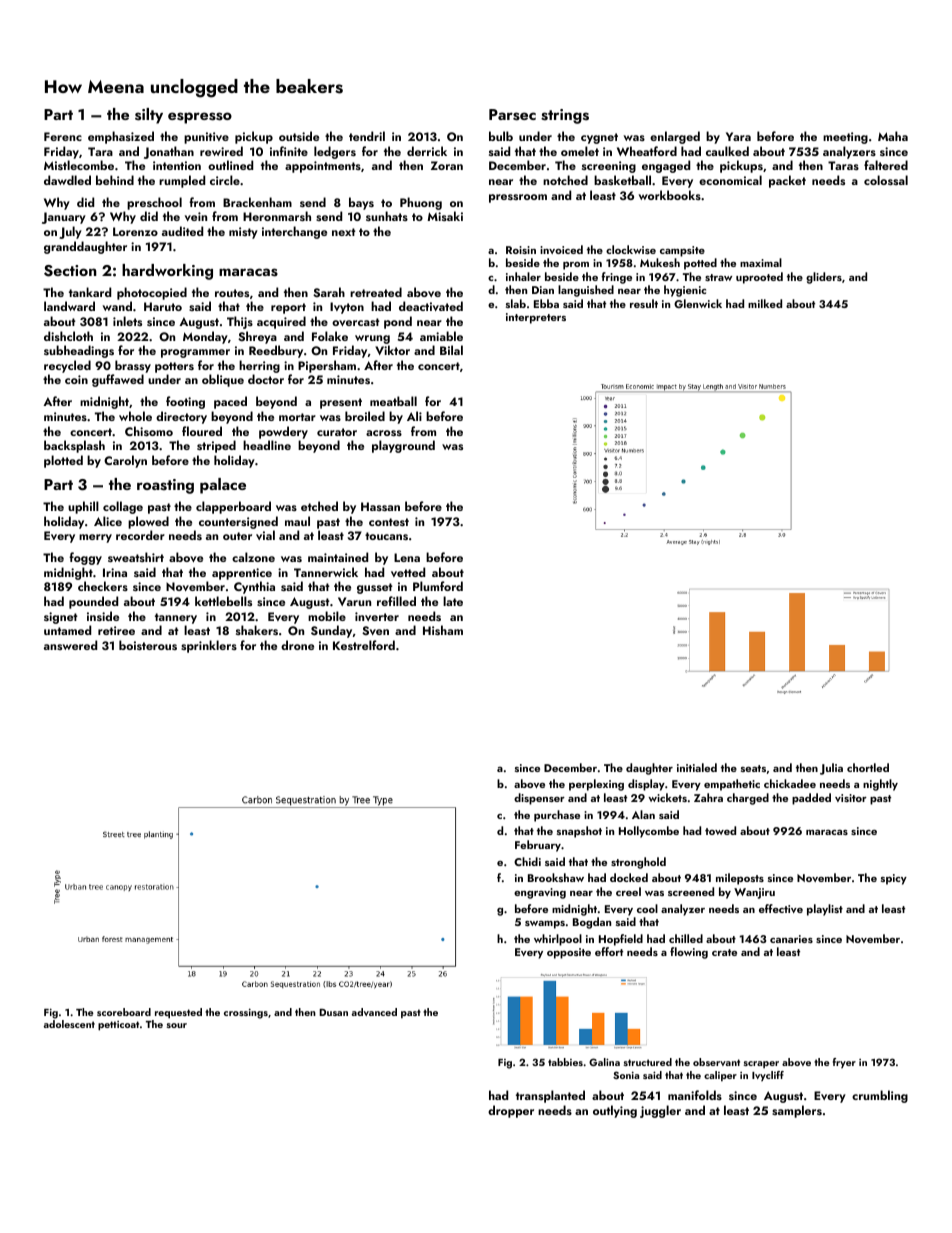 This document has height=1233, width=952. Describe the element at coordinates (453, 601) in the document. I see `late` at that location.
